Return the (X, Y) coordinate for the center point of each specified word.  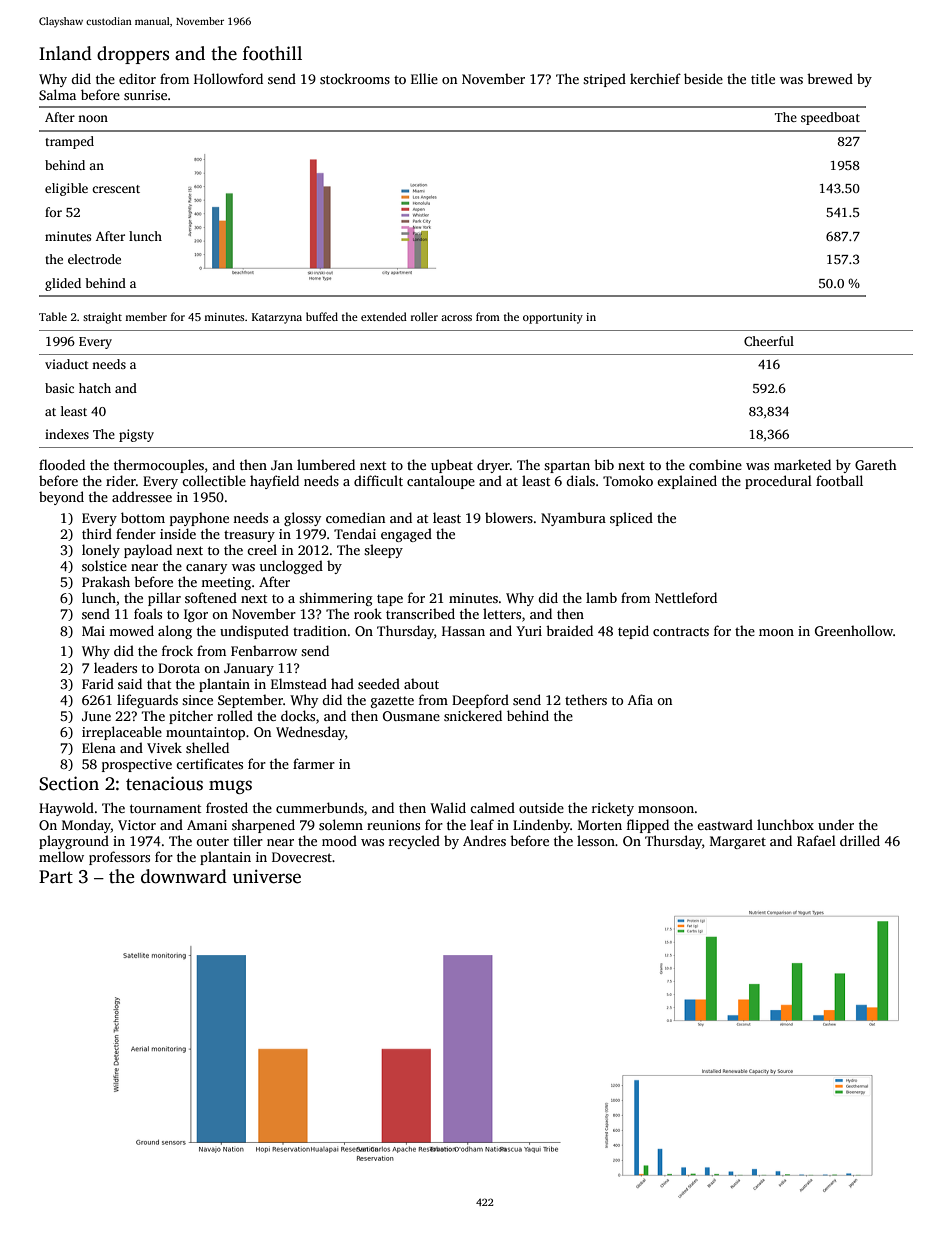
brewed (830, 78)
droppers (133, 55)
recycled (414, 842)
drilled (860, 840)
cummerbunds (320, 807)
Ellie (424, 78)
